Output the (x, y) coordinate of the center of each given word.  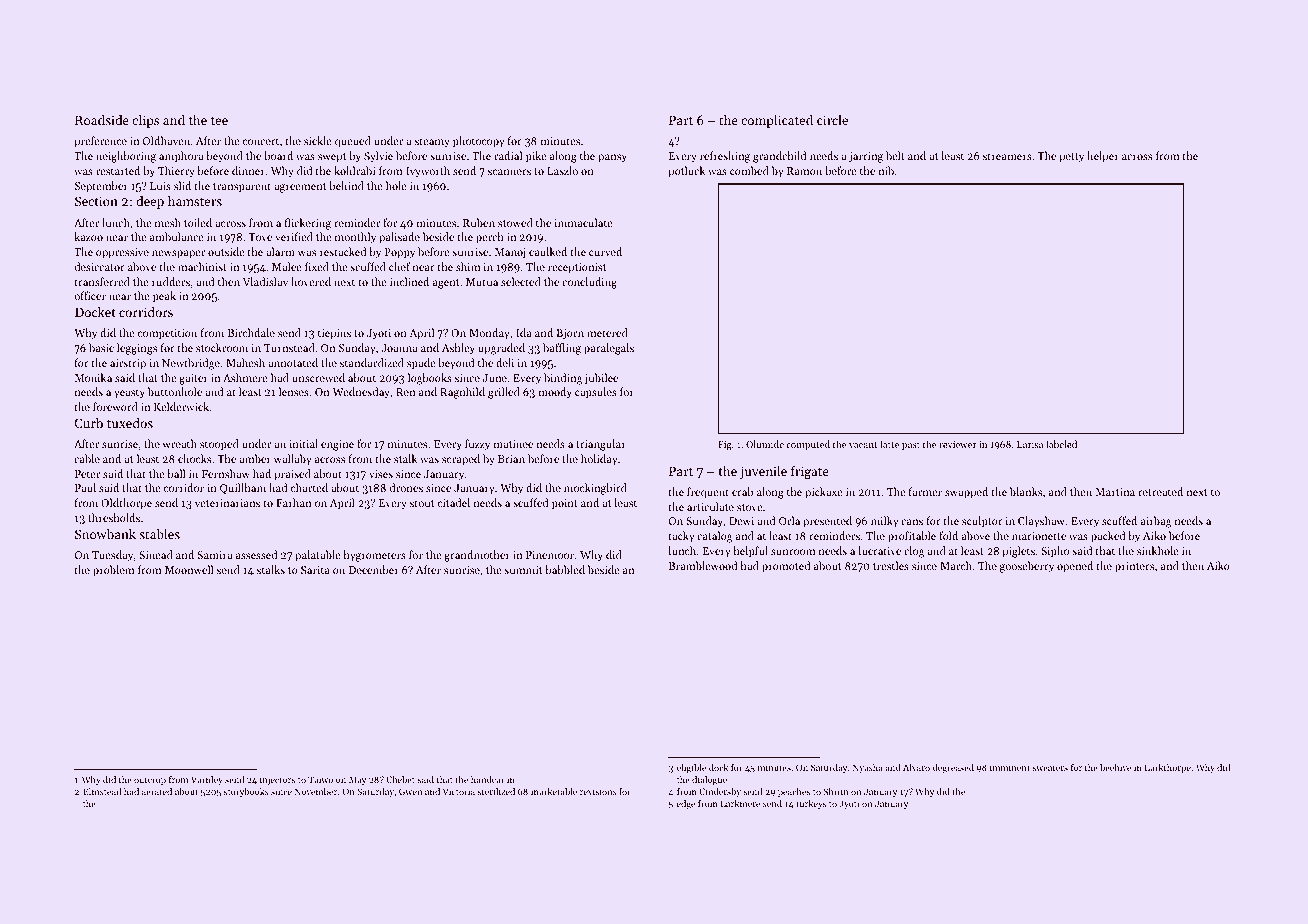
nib (886, 170)
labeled (1061, 444)
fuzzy (477, 445)
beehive (1115, 767)
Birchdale (251, 332)
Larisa (1030, 444)
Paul (85, 487)
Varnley (207, 780)
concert (261, 141)
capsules (596, 393)
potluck (686, 172)
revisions (598, 791)
